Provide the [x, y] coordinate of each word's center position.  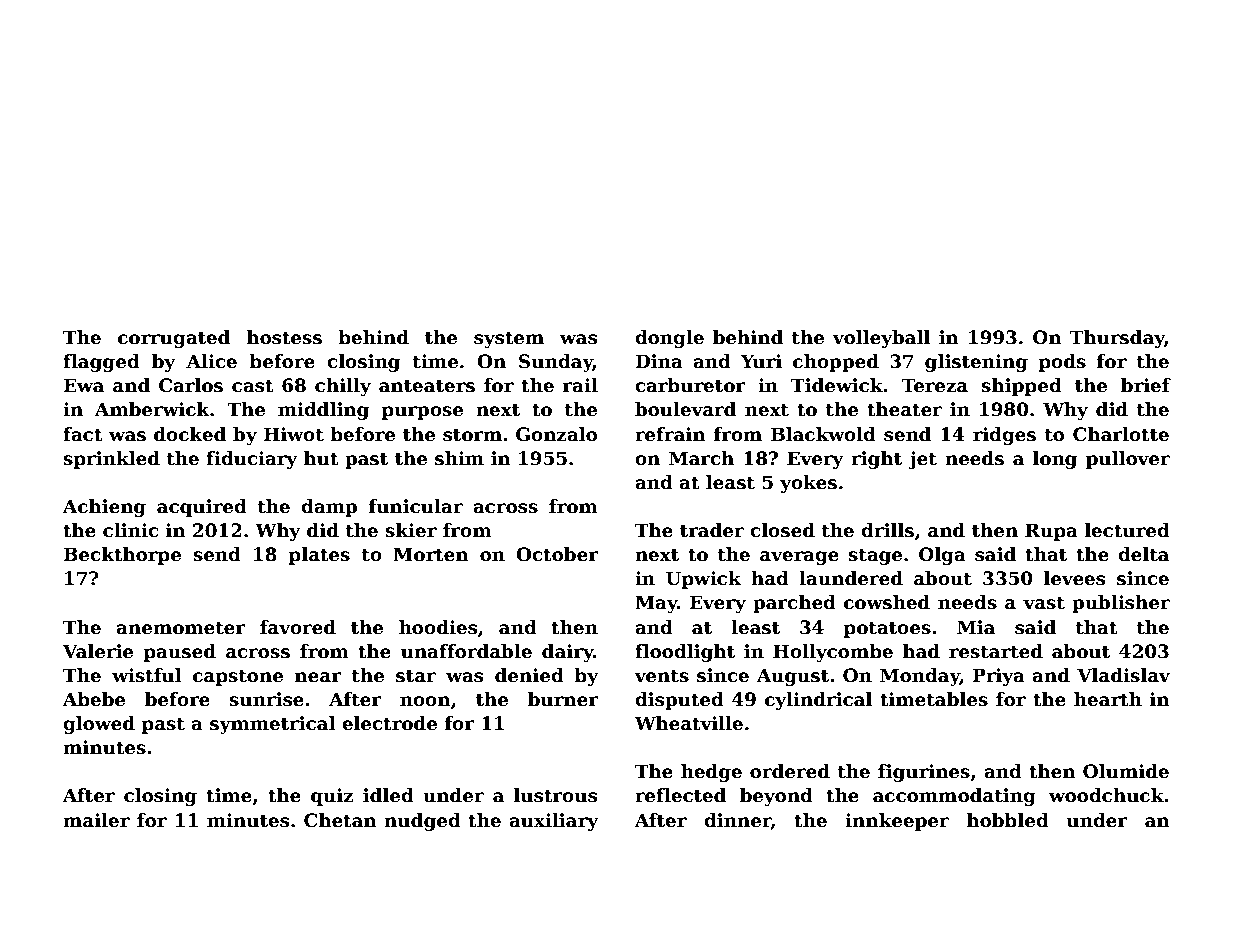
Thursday [1117, 339]
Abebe [94, 699]
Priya [999, 677]
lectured [1127, 530]
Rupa [1051, 532]
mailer [96, 820]
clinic [130, 530]
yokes [808, 484]
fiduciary [252, 460]
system [509, 339]
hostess [284, 337]
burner [563, 699]
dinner [737, 821]
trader [712, 530]
